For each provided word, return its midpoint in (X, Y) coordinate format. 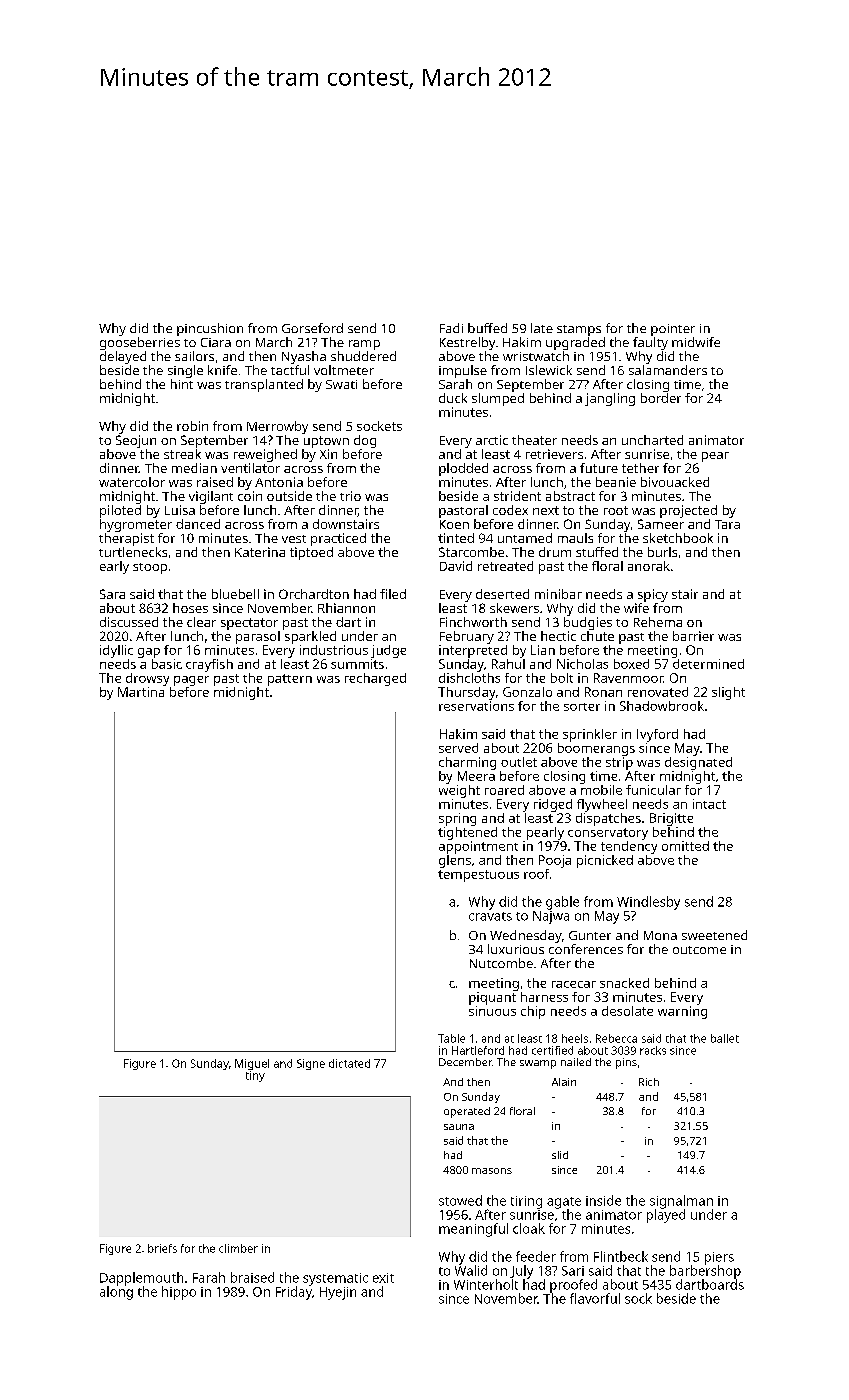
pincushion (210, 329)
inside (603, 1200)
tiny (255, 1076)
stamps (579, 330)
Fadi (451, 328)
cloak (529, 1228)
